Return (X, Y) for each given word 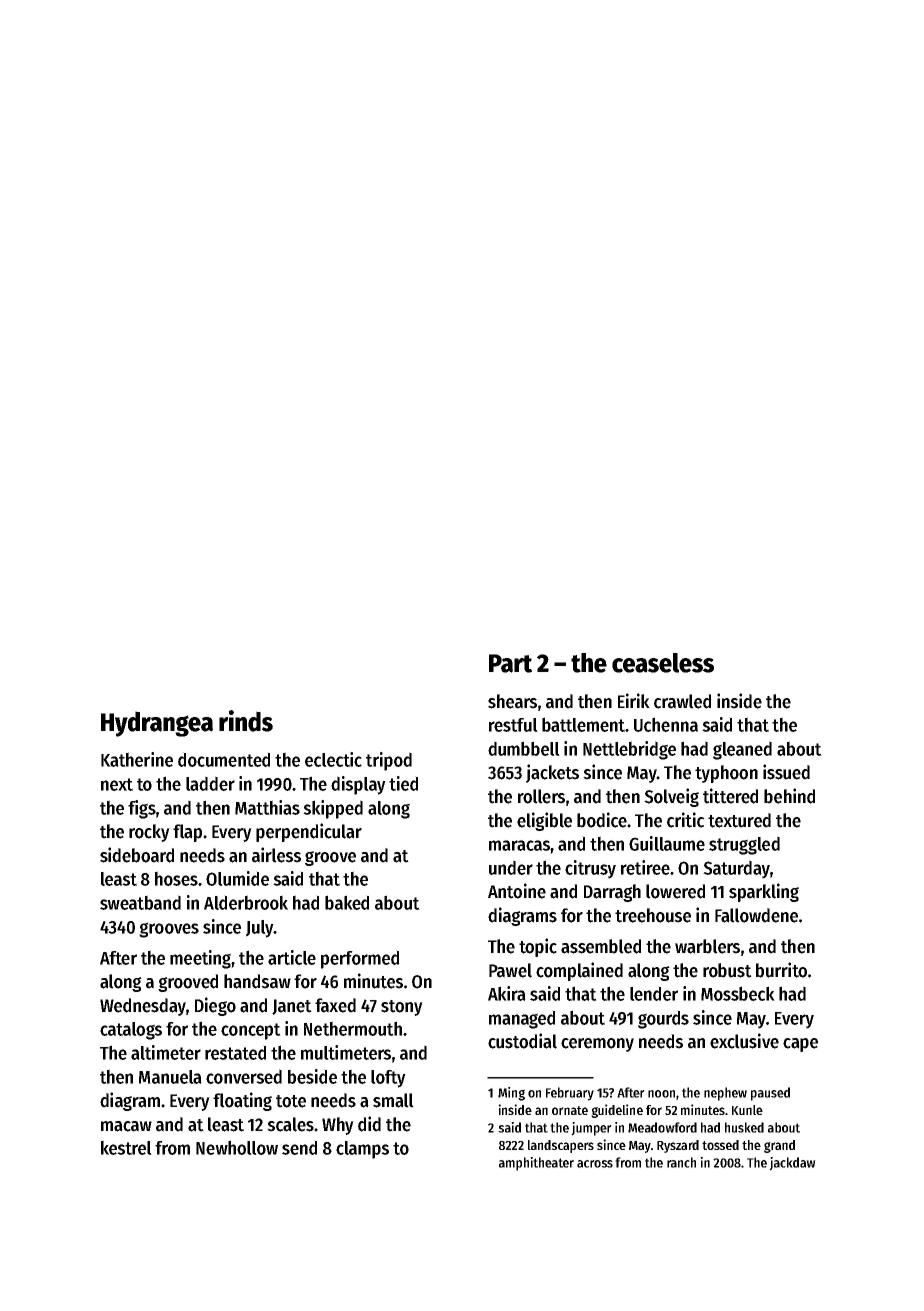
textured (739, 820)
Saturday (736, 869)
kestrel (126, 1147)
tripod (389, 761)
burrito (781, 970)
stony (402, 1008)
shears (512, 701)
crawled (682, 701)
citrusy (590, 869)
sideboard (137, 855)
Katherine (137, 759)
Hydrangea (157, 724)
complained (579, 971)
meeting (200, 959)
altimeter (166, 1052)
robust (727, 970)
